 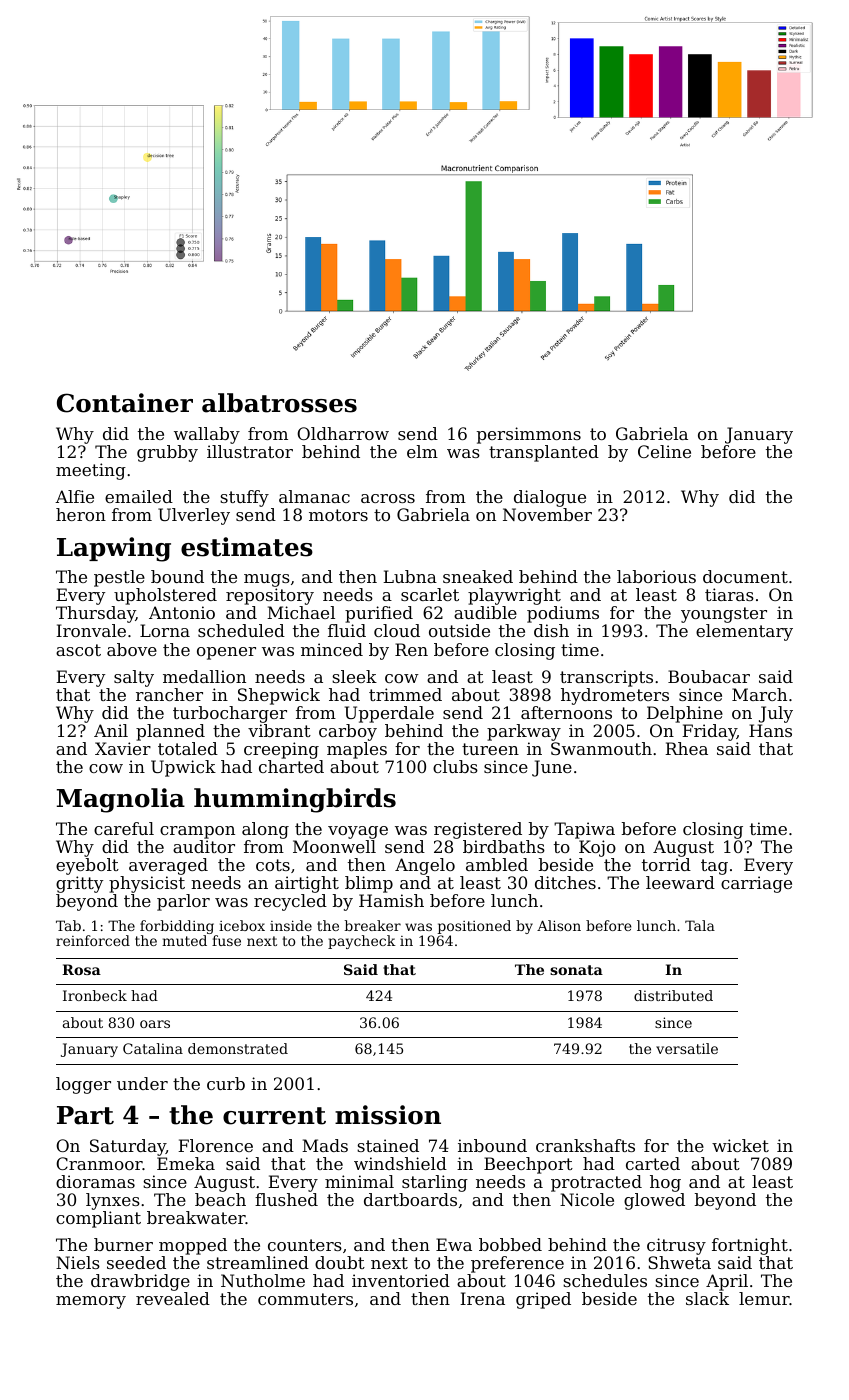 What do you see at coordinates (125, 403) in the screenshot?
I see `Container` at bounding box center [125, 403].
